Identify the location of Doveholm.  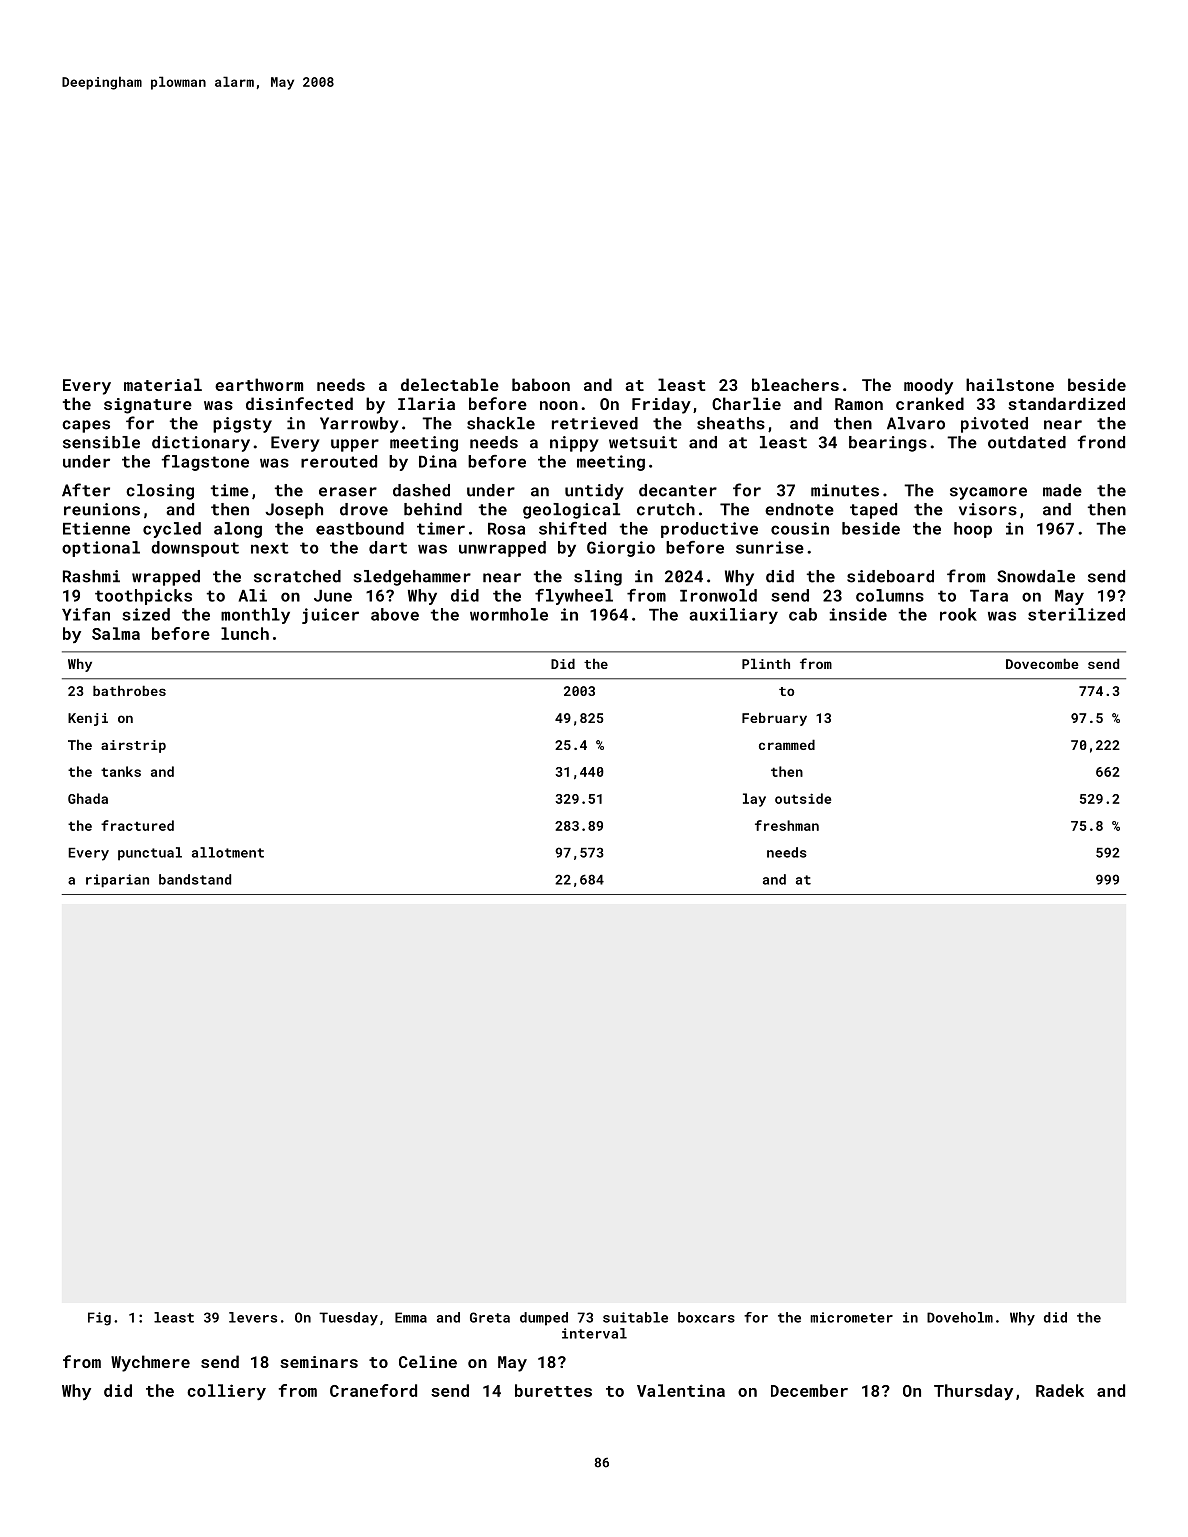
(960, 1317).
